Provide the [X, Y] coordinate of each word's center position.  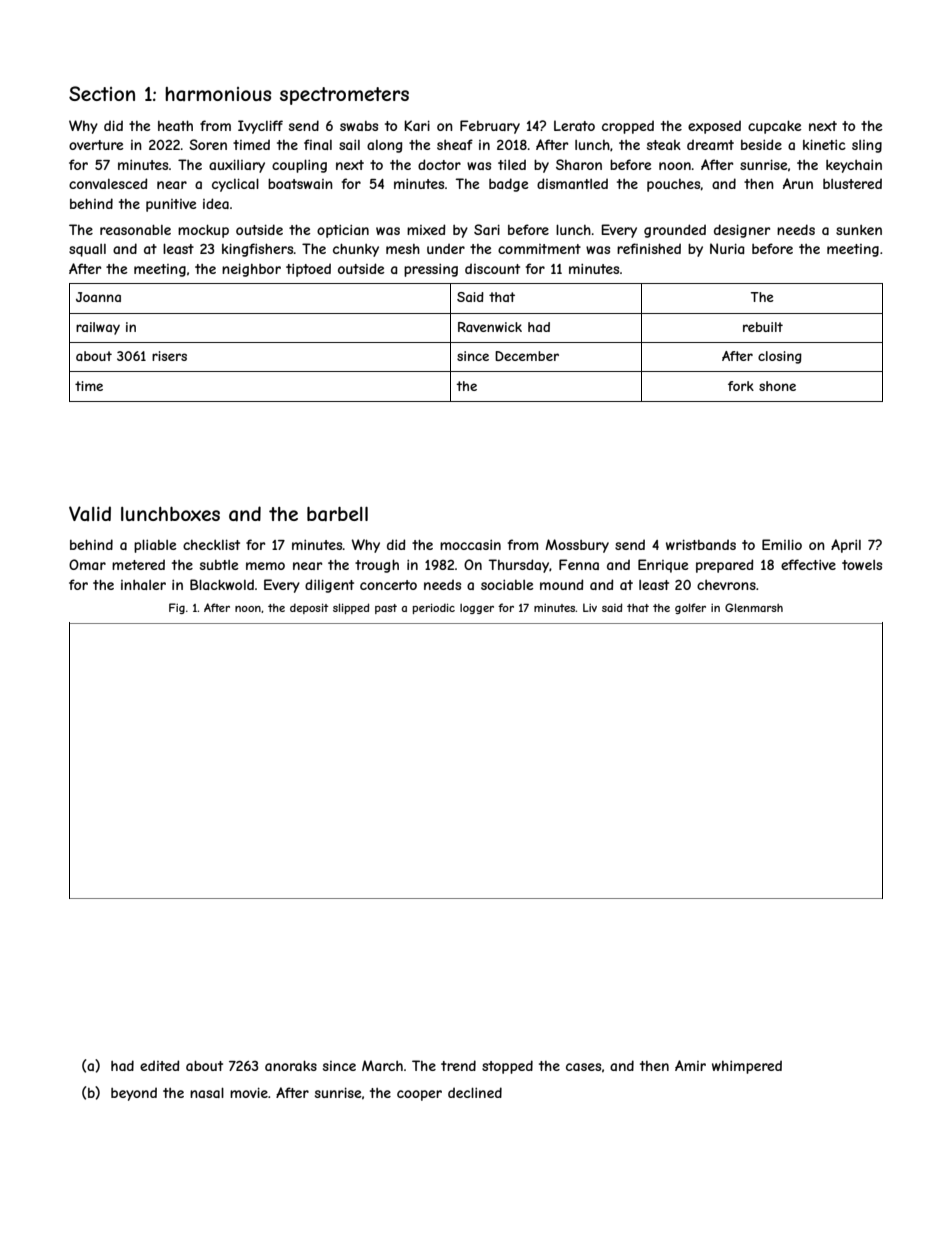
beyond [134, 1094]
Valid [90, 513]
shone [777, 386]
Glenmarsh [754, 607]
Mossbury [577, 546]
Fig [177, 608]
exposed [714, 127]
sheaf [455, 144]
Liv [590, 607]
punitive [171, 205]
